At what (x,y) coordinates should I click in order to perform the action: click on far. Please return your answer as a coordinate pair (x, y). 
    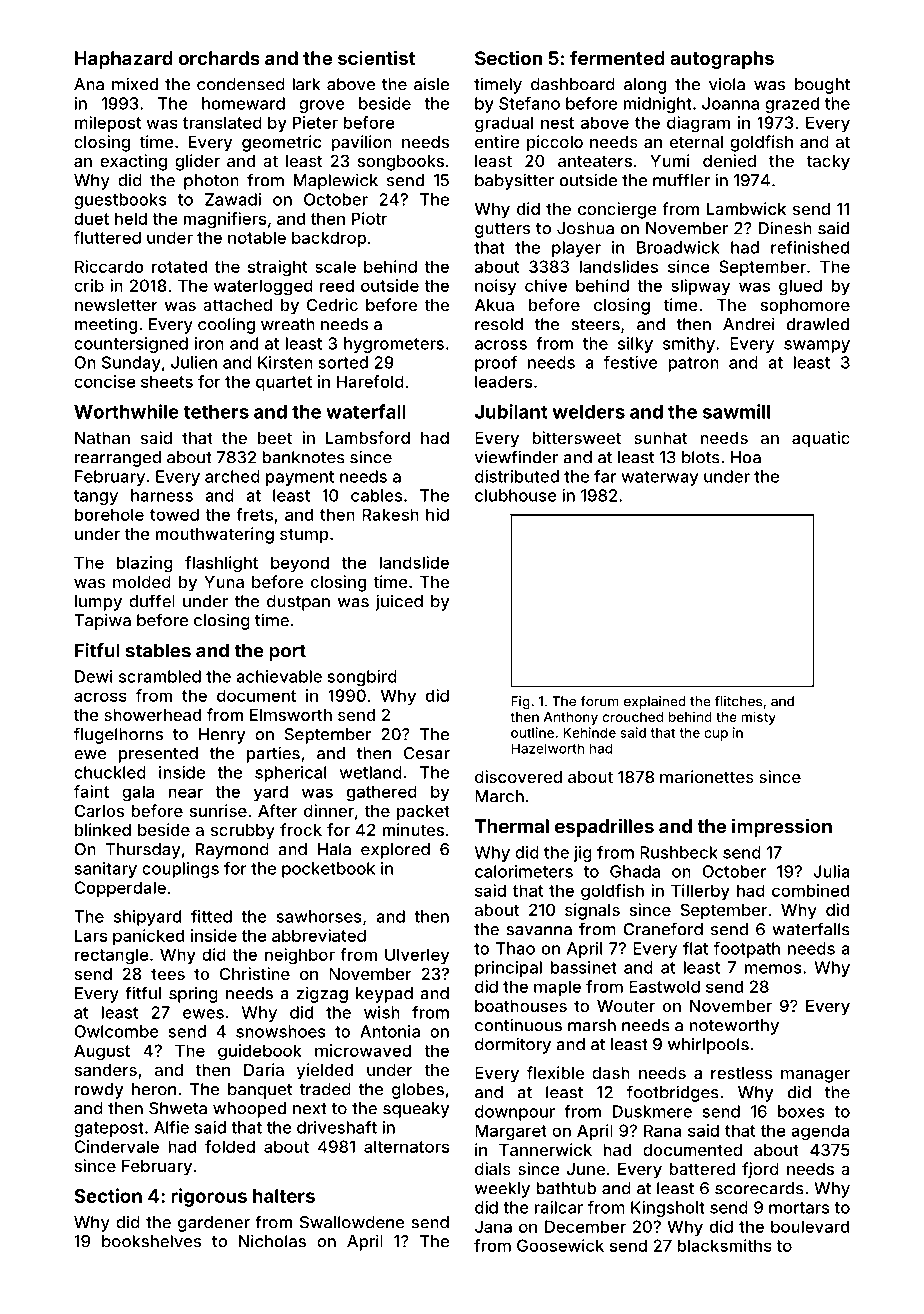
    Looking at the image, I should click on (605, 476).
